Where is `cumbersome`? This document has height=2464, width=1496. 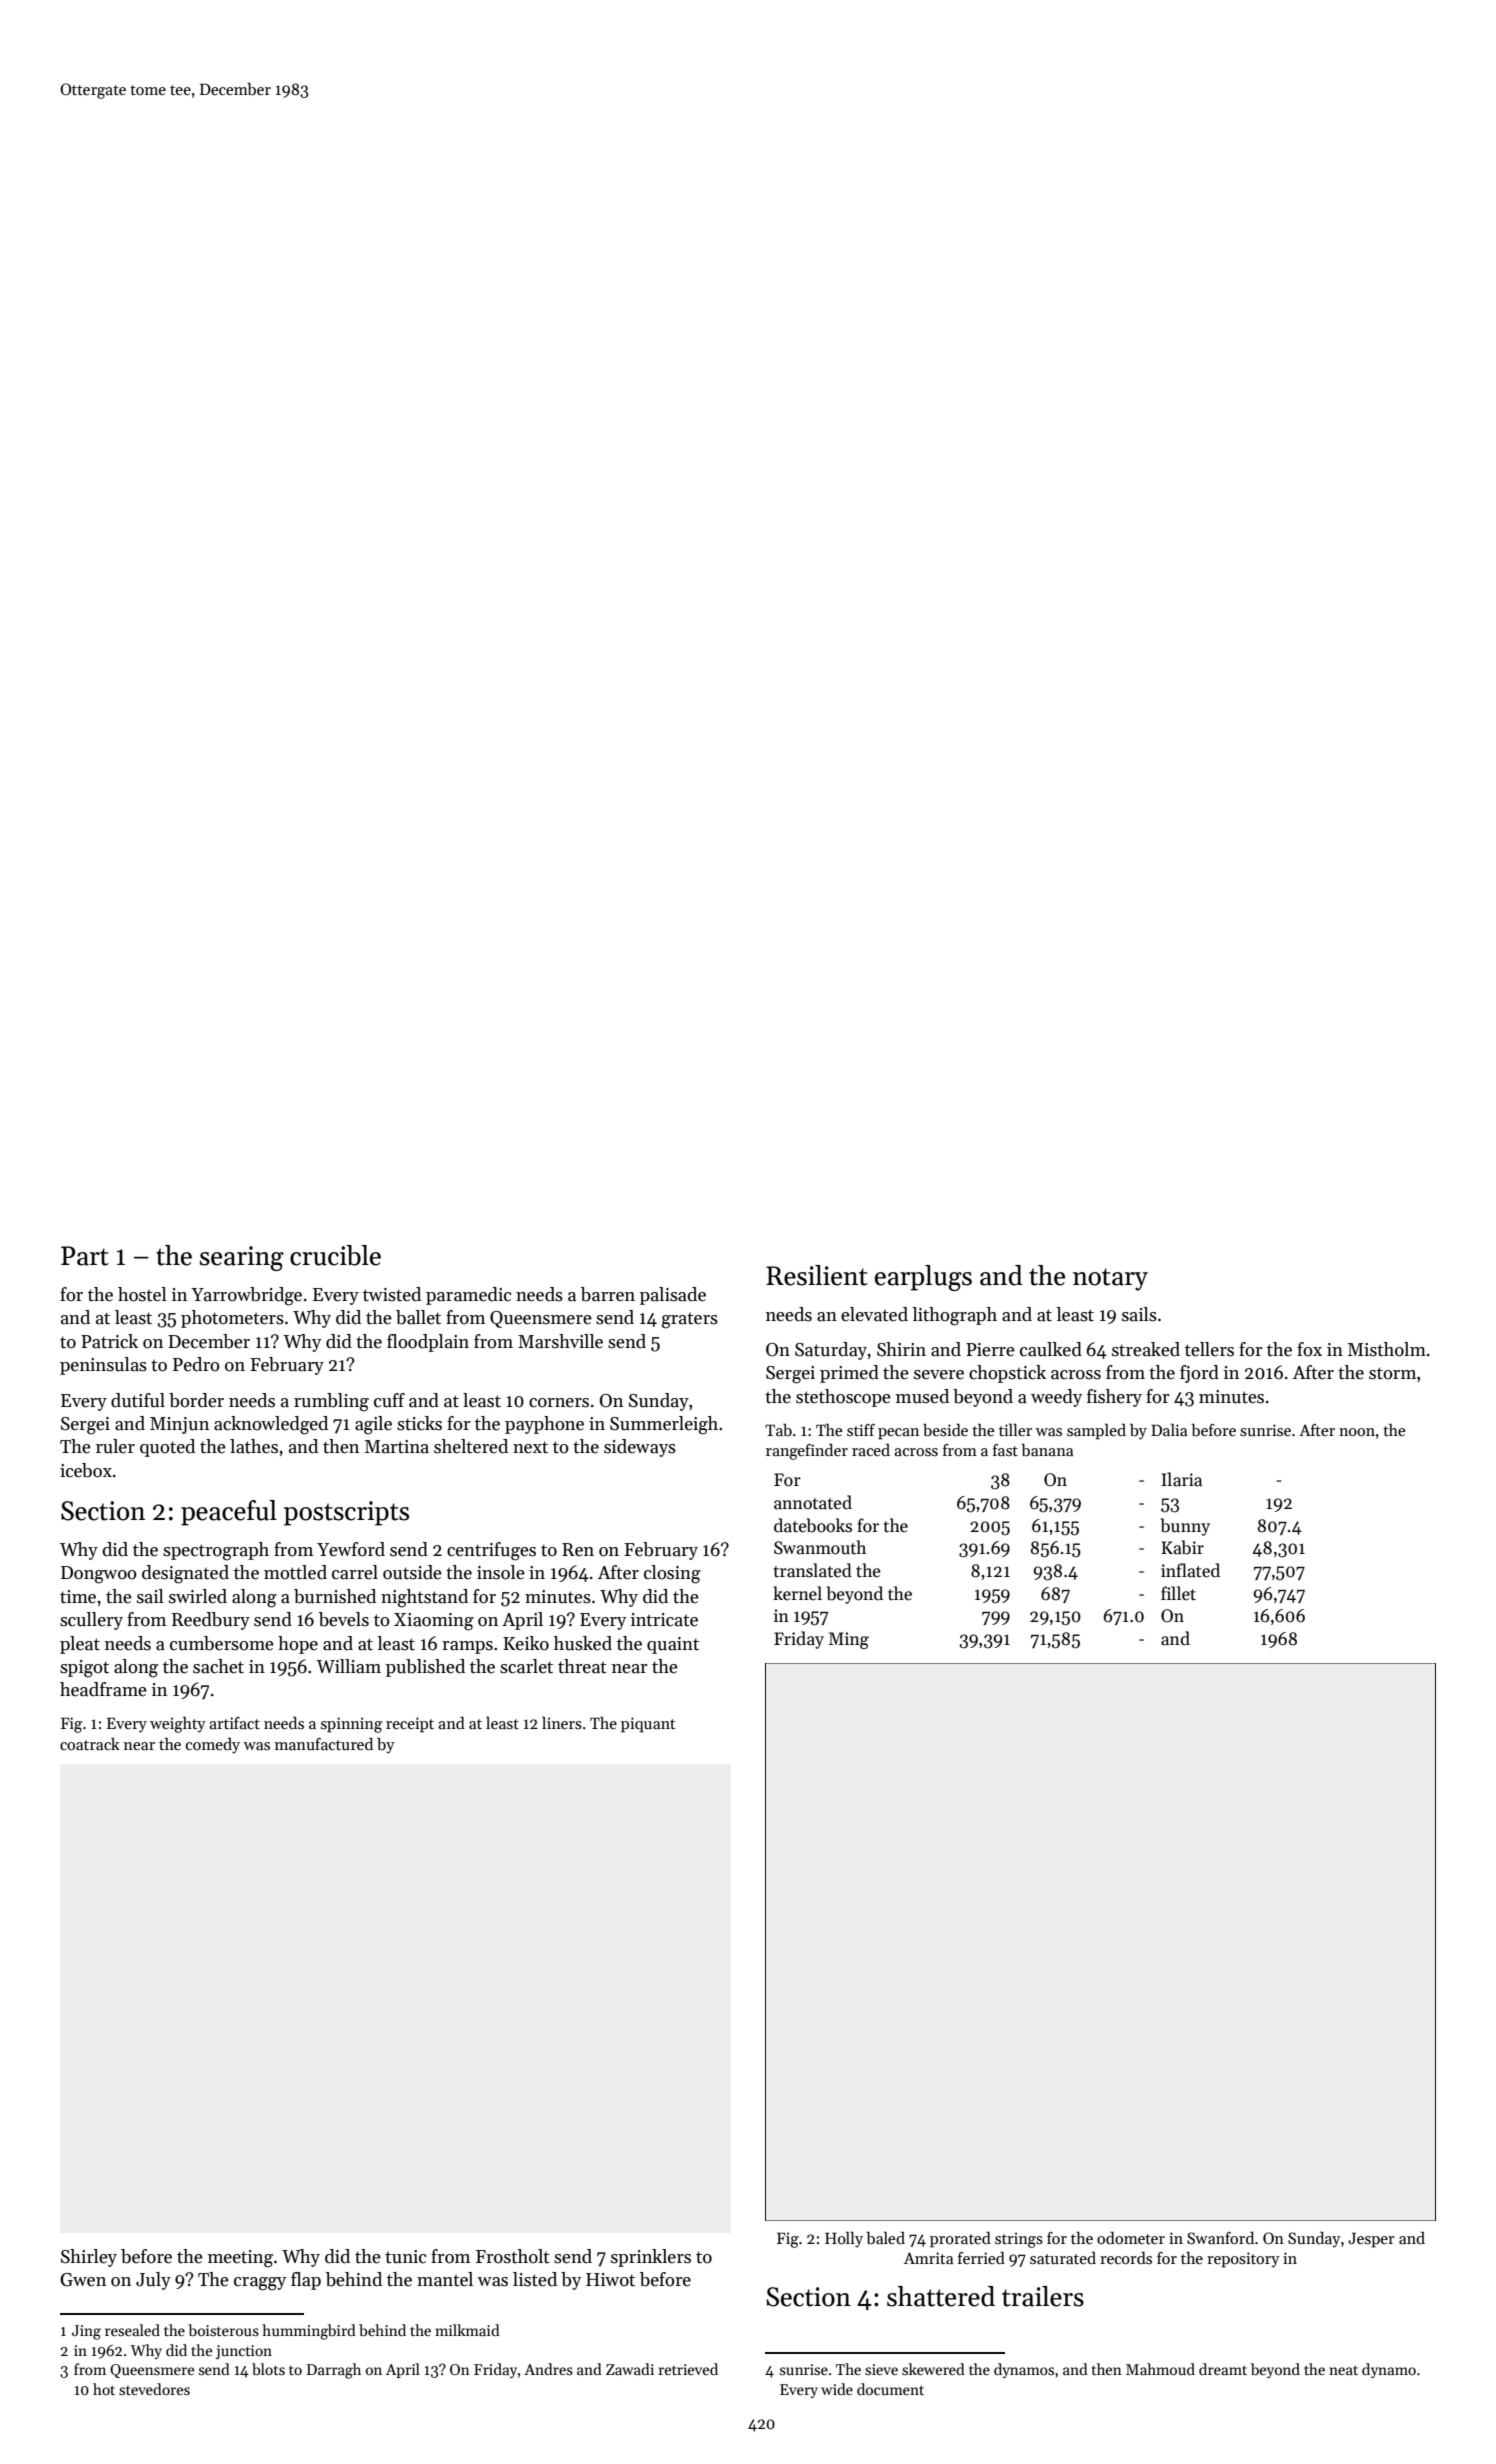
cumbersome is located at coordinates (222, 1643).
